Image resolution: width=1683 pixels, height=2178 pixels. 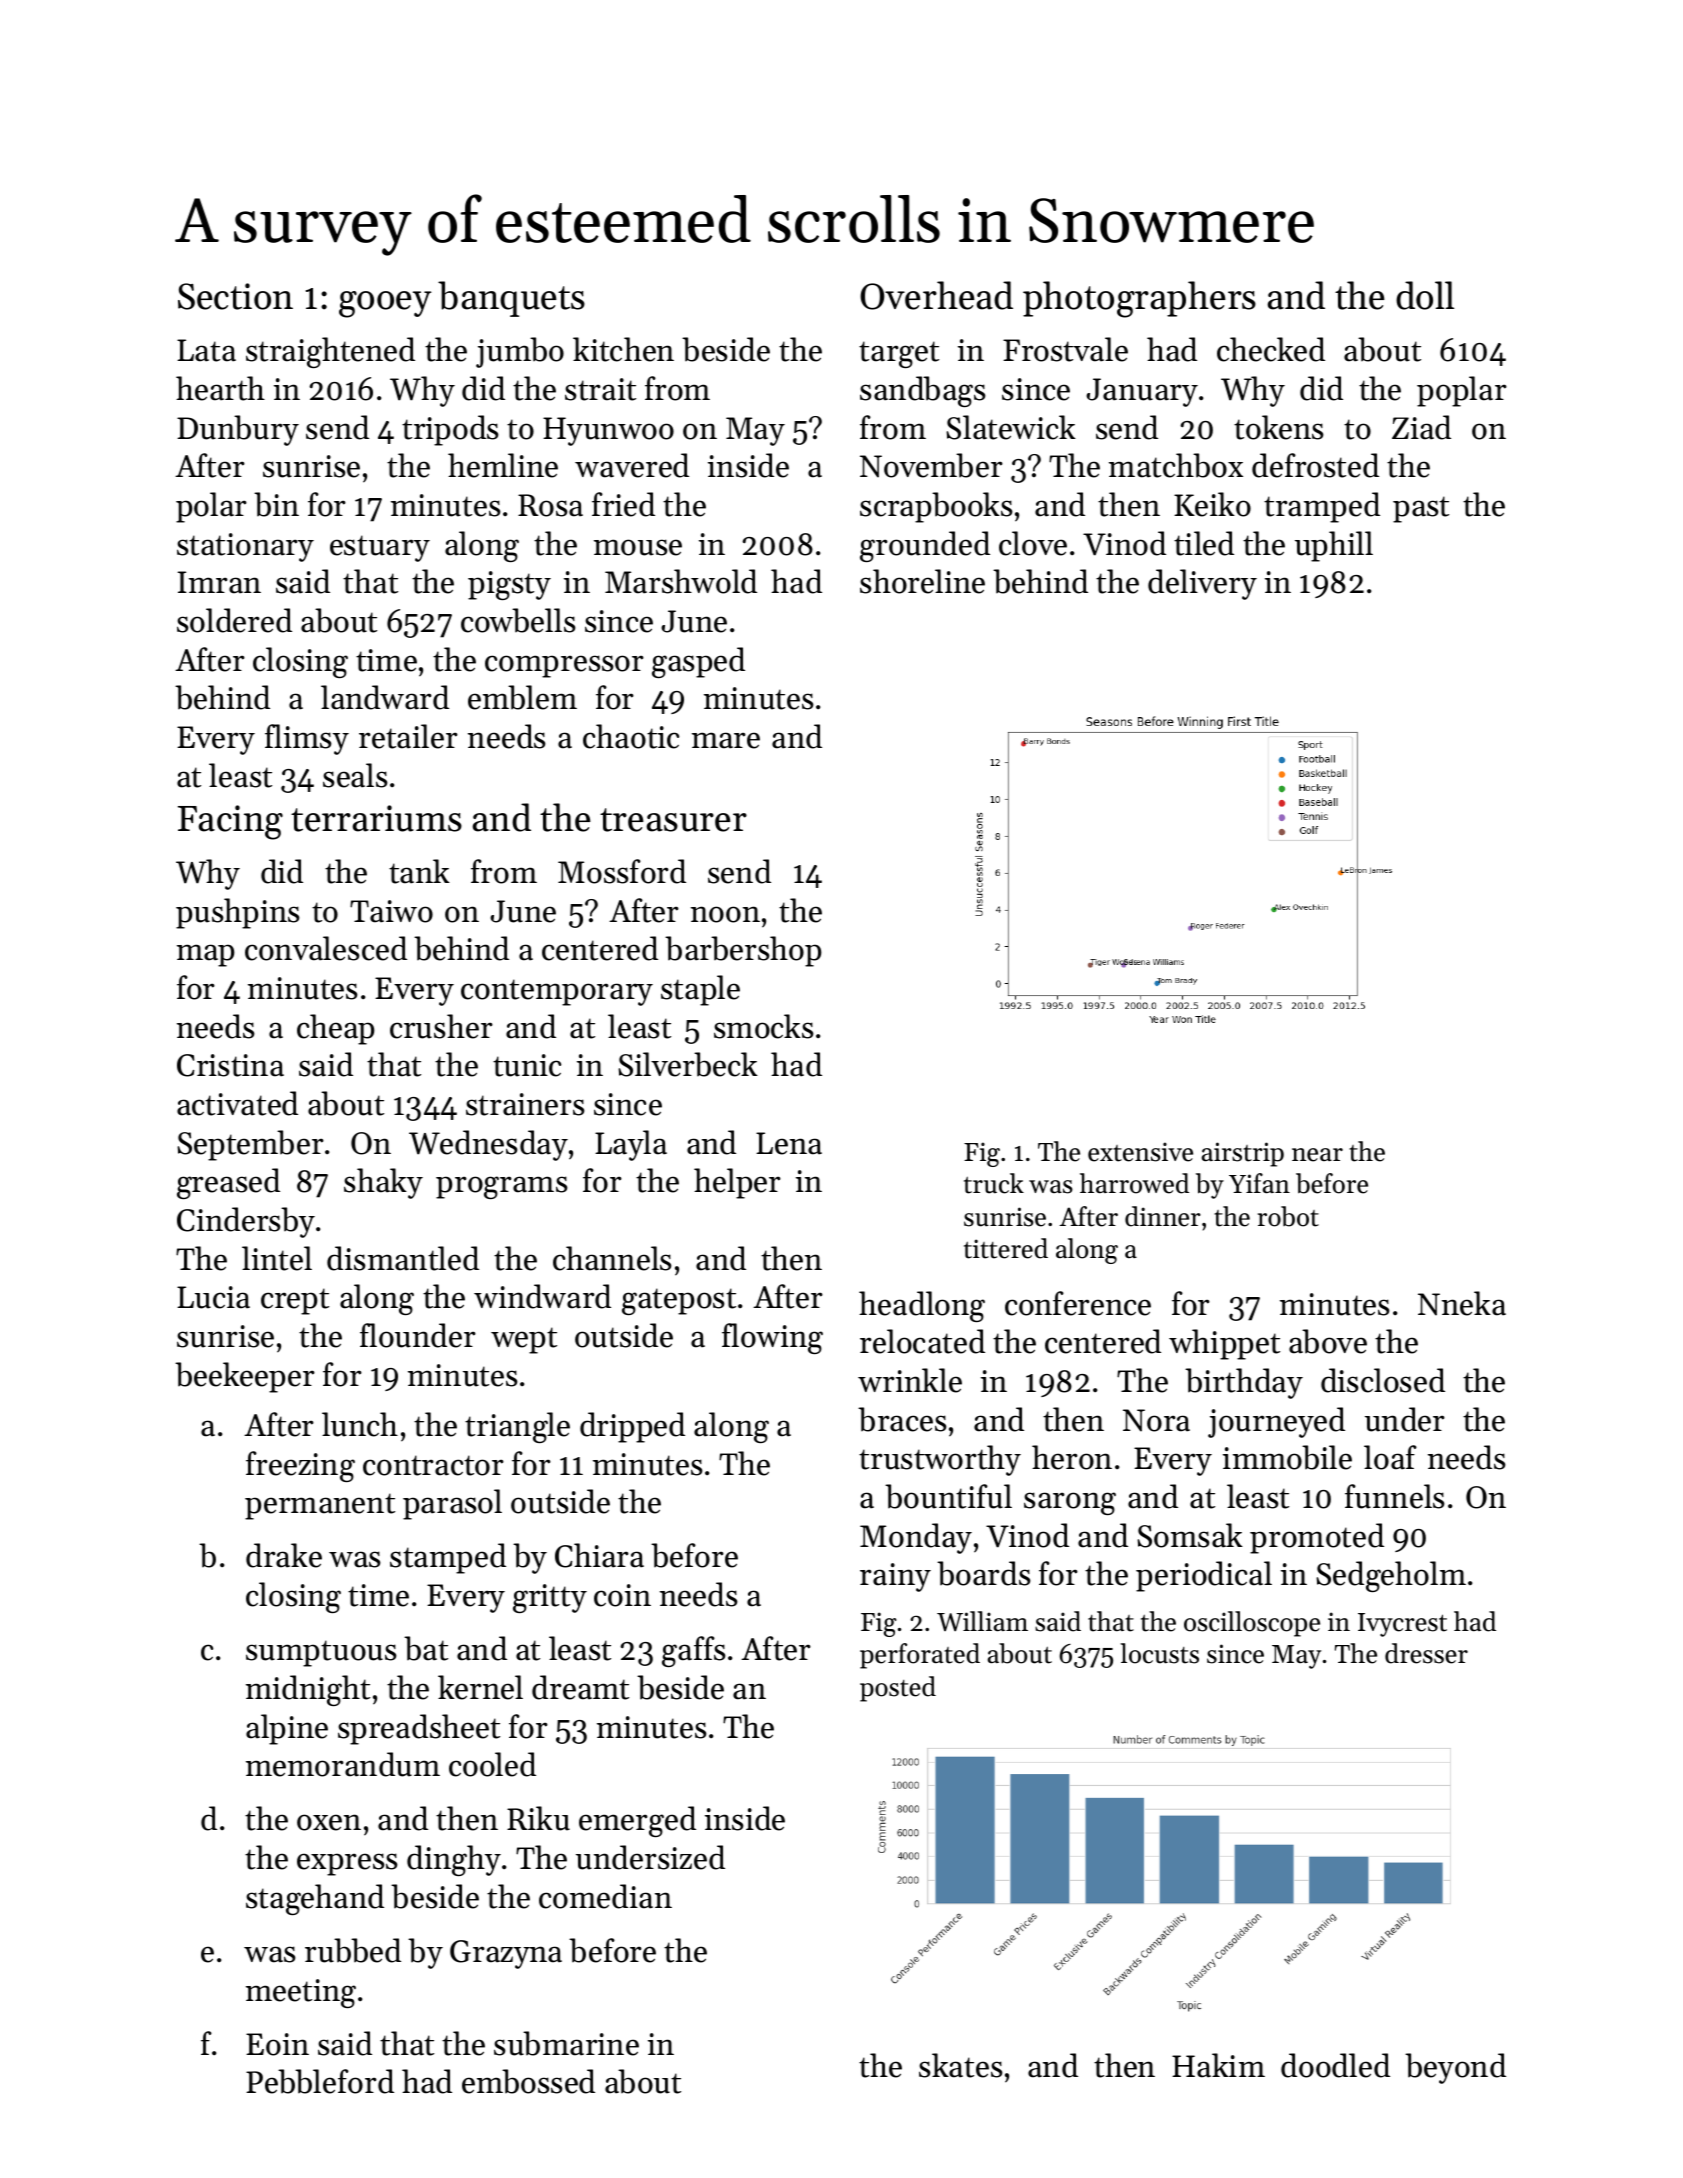 I want to click on rainy, so click(x=895, y=1577).
